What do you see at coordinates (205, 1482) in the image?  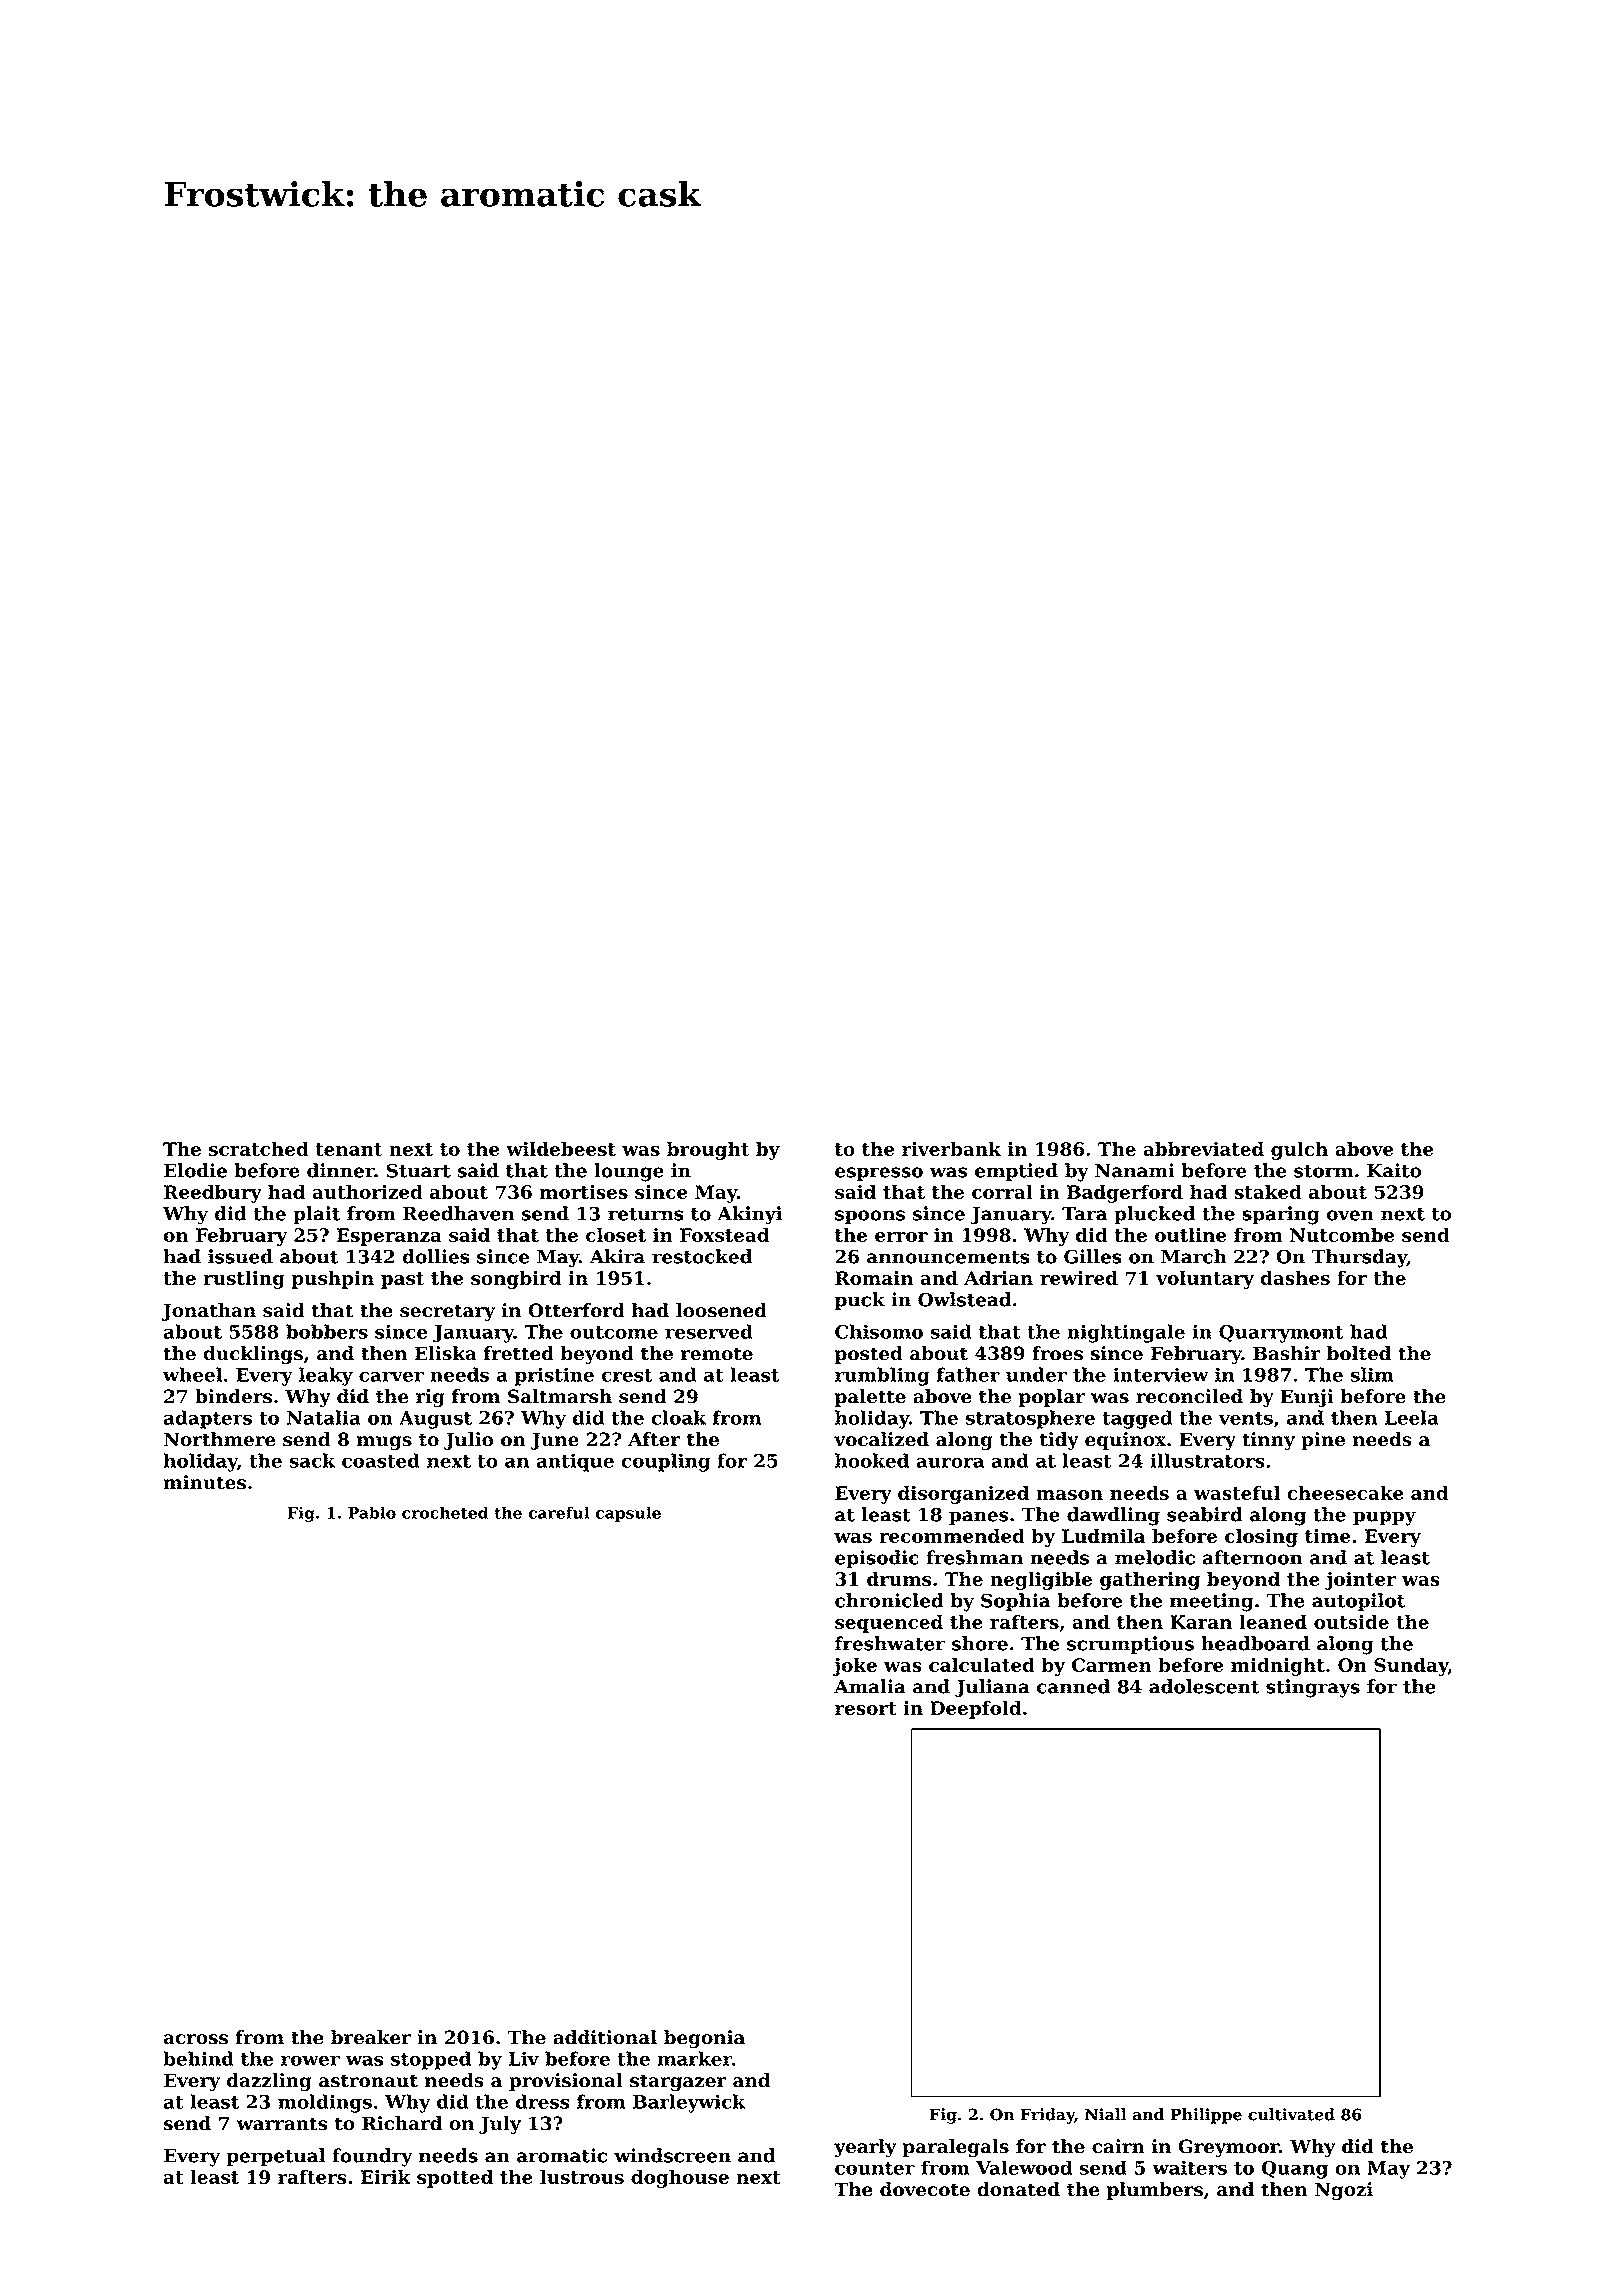 I see `minutes` at bounding box center [205, 1482].
